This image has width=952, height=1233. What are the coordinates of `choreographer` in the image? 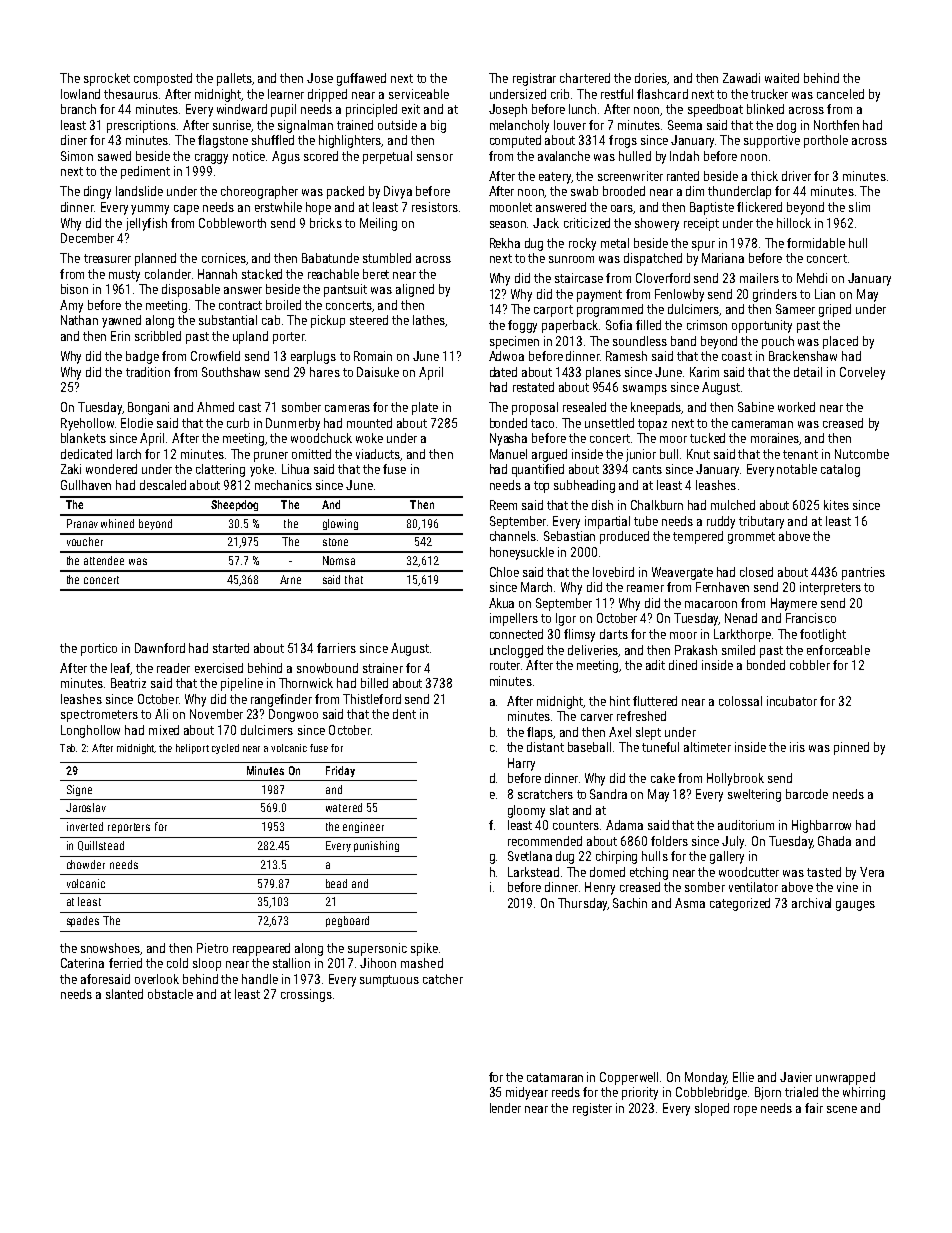 It's located at (259, 192).
